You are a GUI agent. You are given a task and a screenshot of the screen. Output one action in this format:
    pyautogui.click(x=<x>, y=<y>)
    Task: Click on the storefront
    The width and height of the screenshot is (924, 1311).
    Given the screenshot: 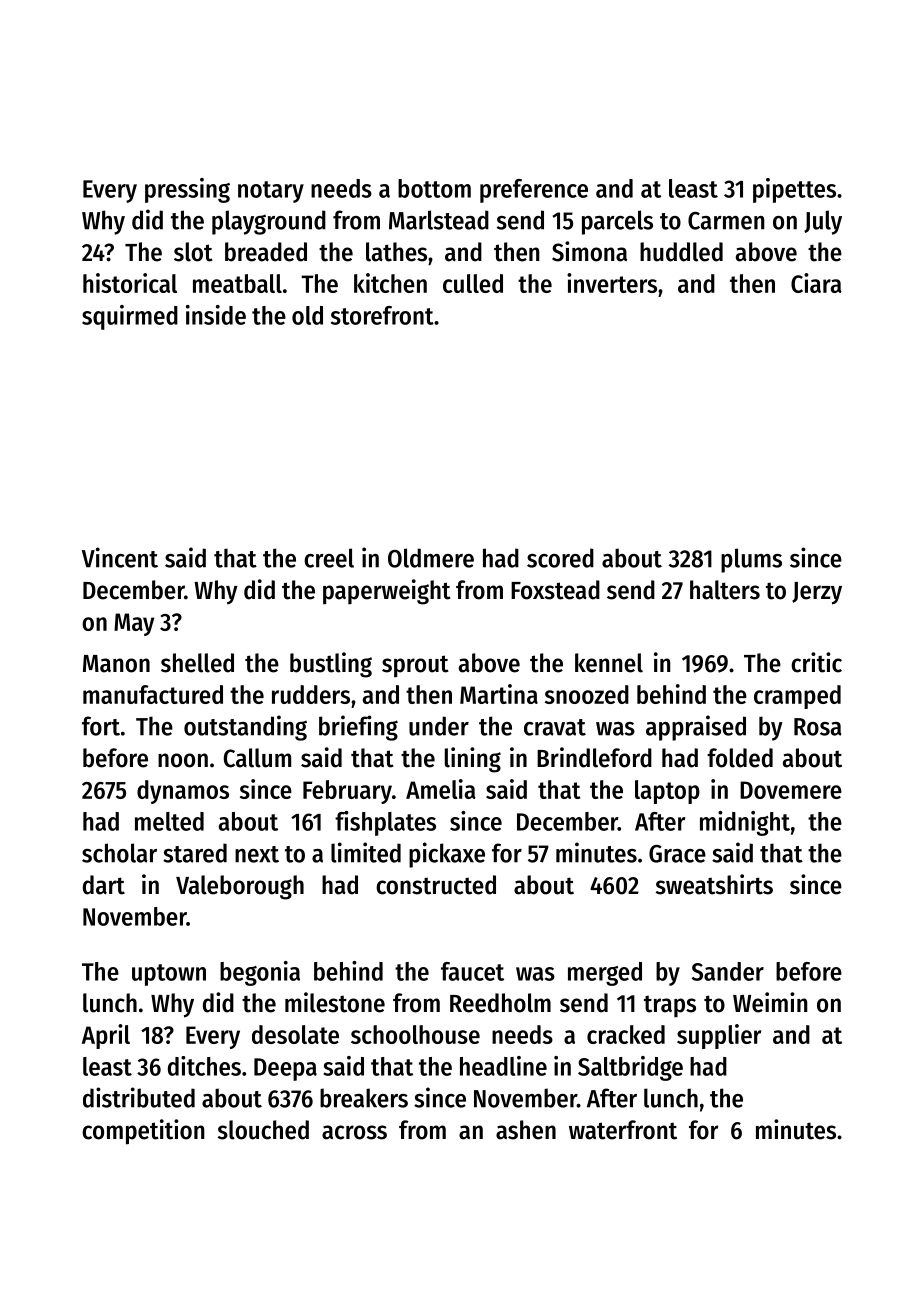 What is the action you would take?
    pyautogui.click(x=382, y=315)
